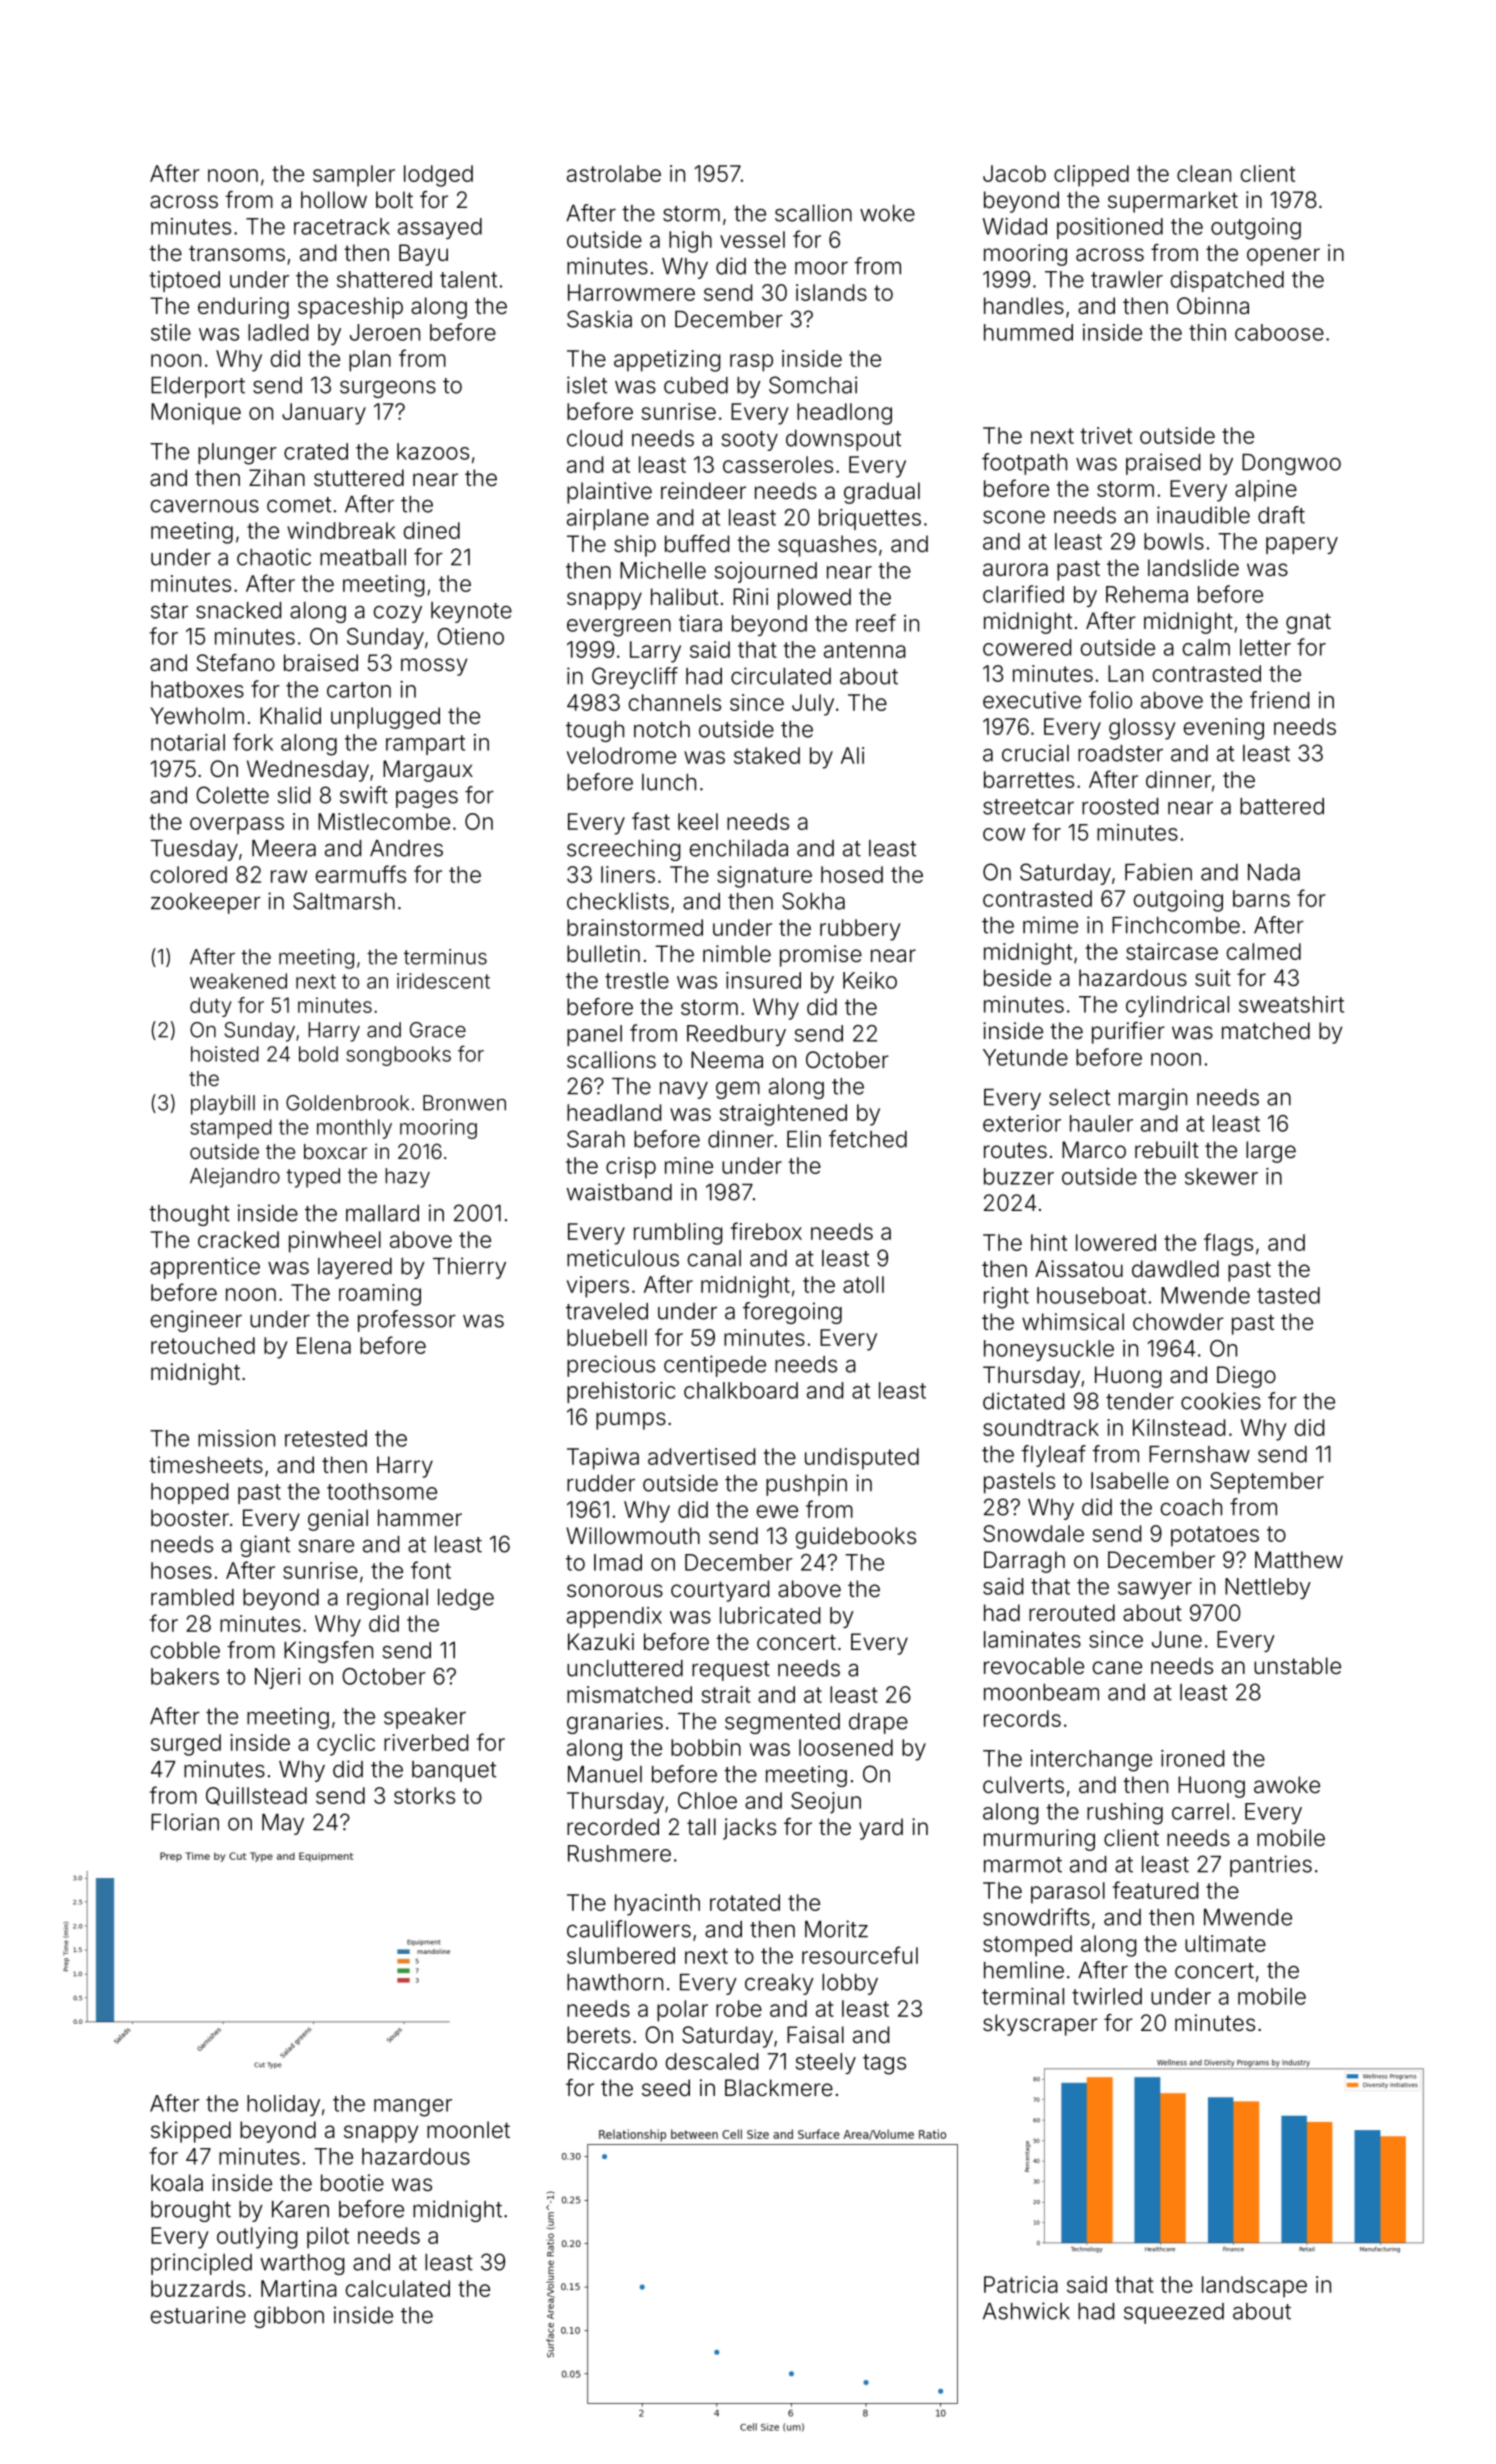 The height and width of the document is (2464, 1496). What do you see at coordinates (1177, 1006) in the document?
I see `cylindrical` at bounding box center [1177, 1006].
